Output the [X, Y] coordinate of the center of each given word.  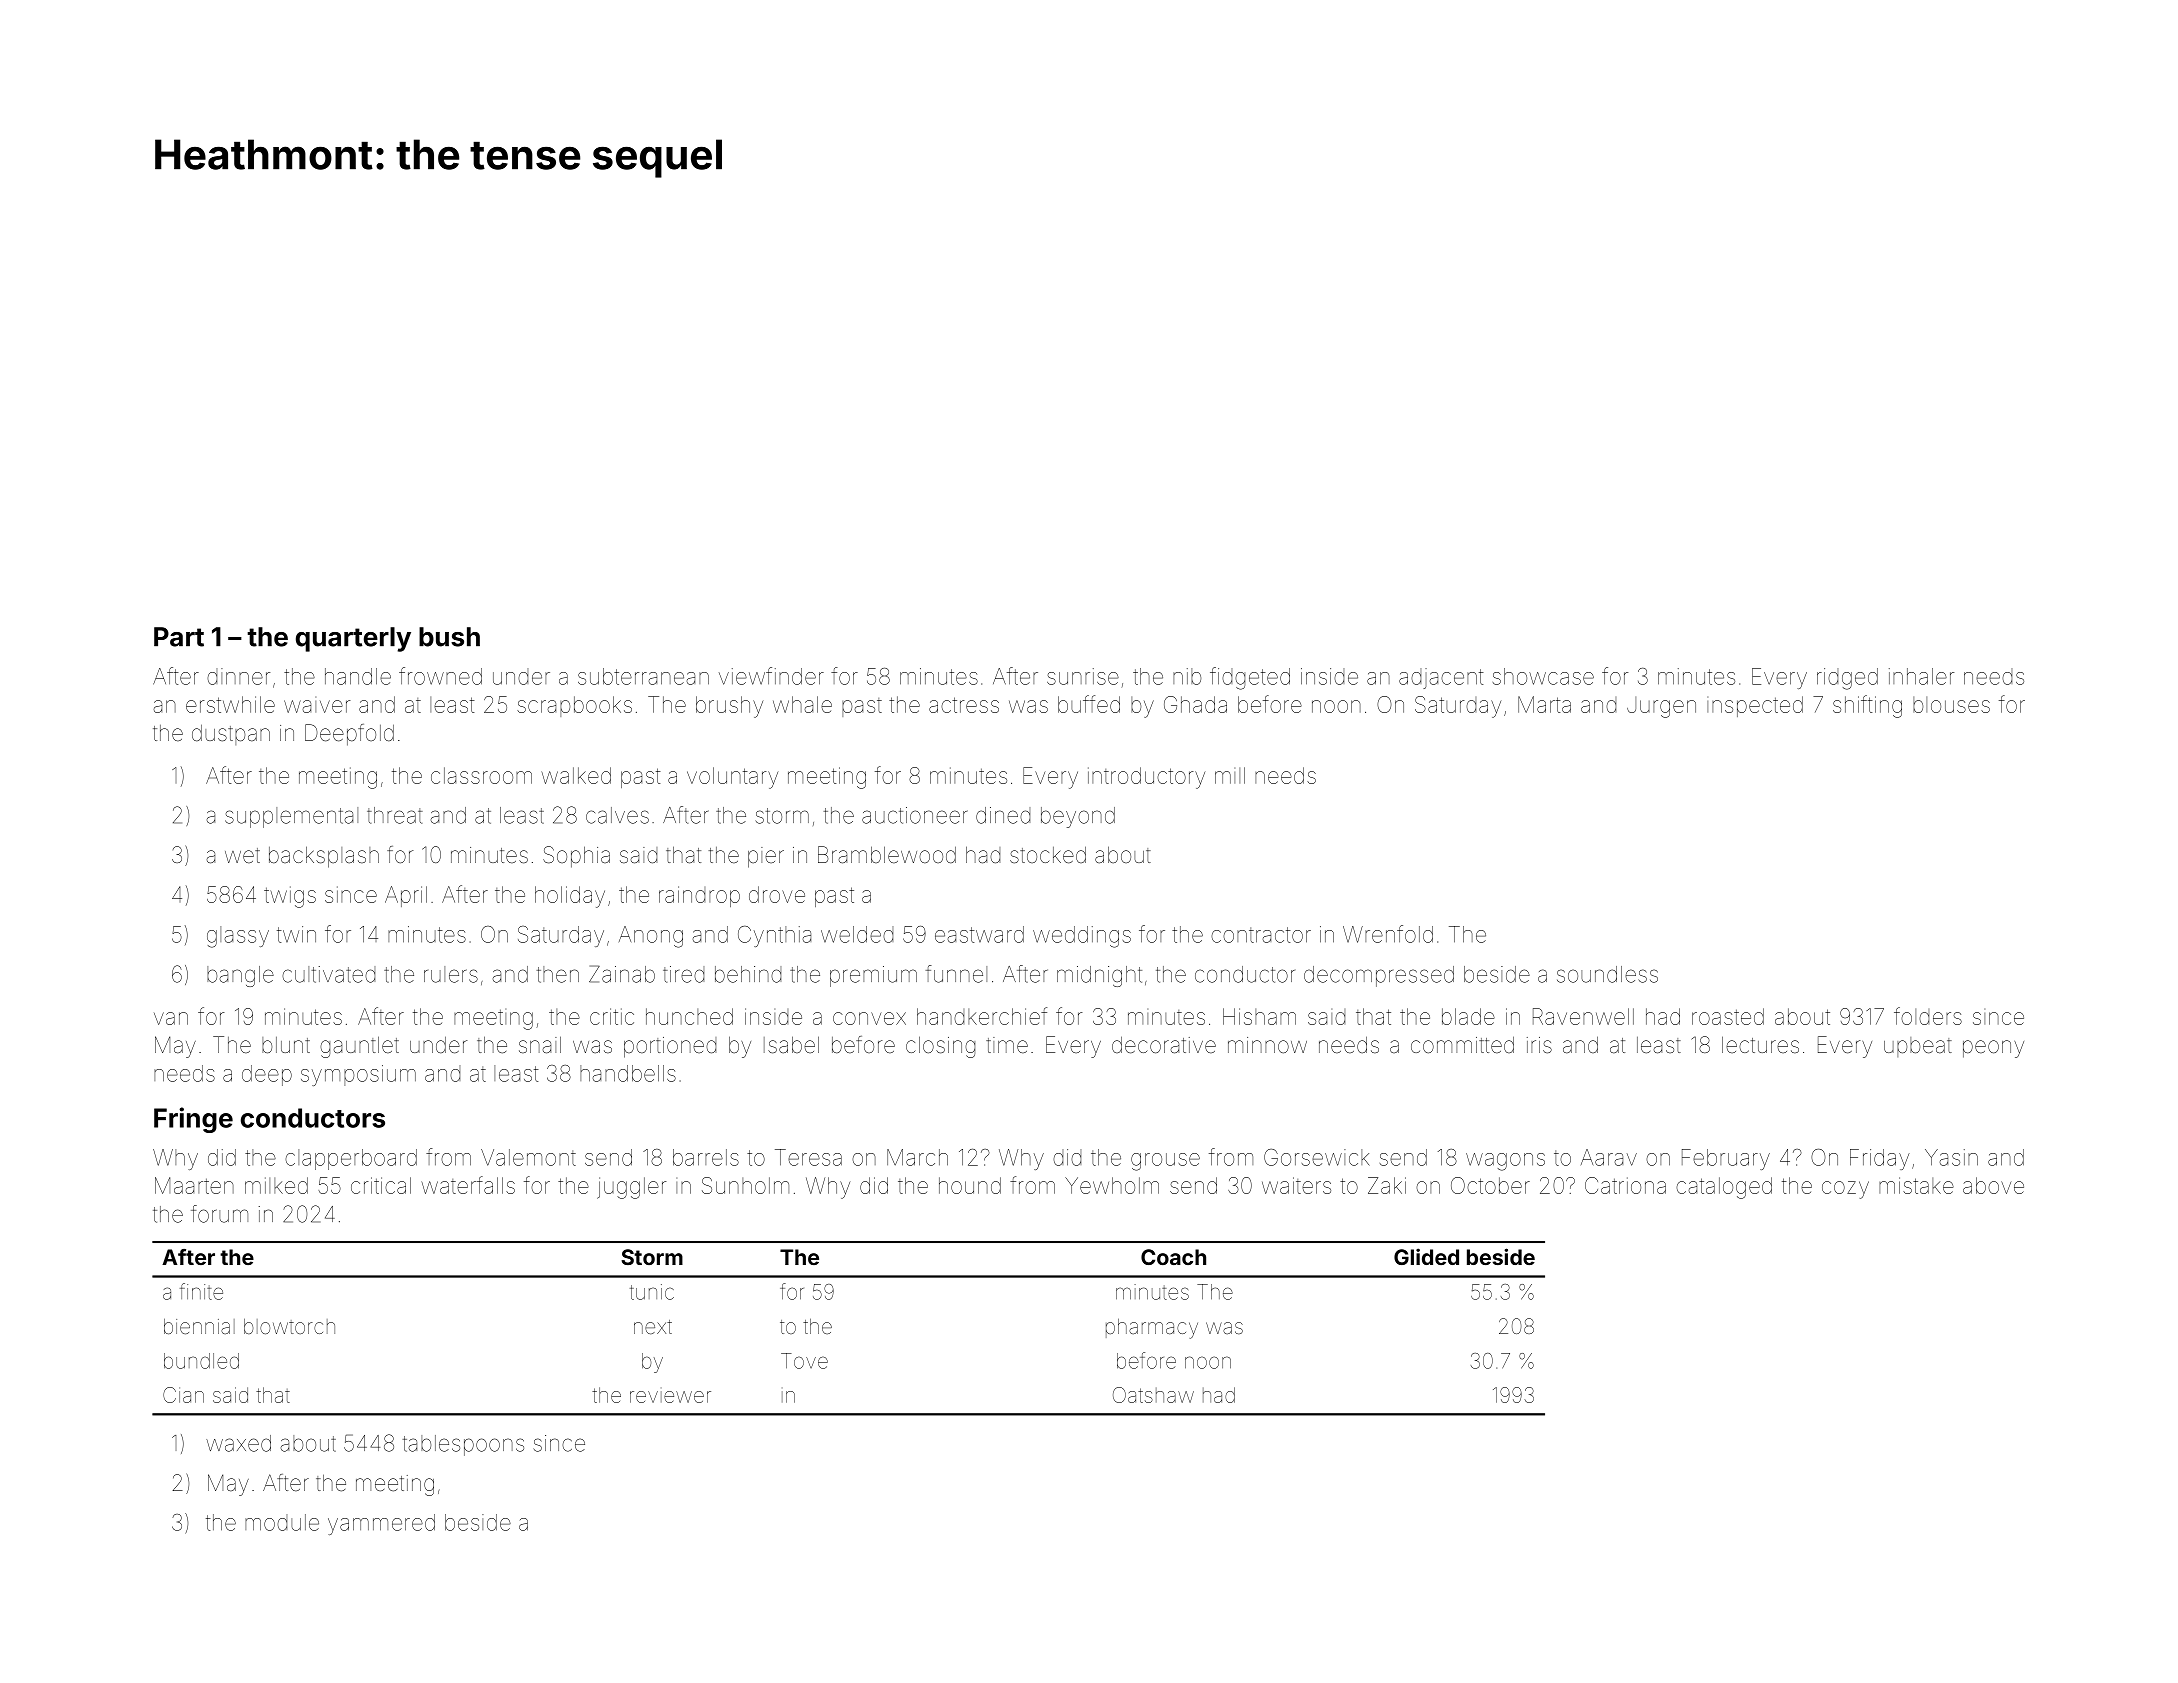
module [282, 1522]
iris [1539, 1045]
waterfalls [468, 1185]
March [917, 1157]
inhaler [1921, 676]
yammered [381, 1524]
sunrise [1083, 676]
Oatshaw [1153, 1395]
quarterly [353, 639]
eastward [979, 934]
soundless [1607, 974]
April [406, 896]
